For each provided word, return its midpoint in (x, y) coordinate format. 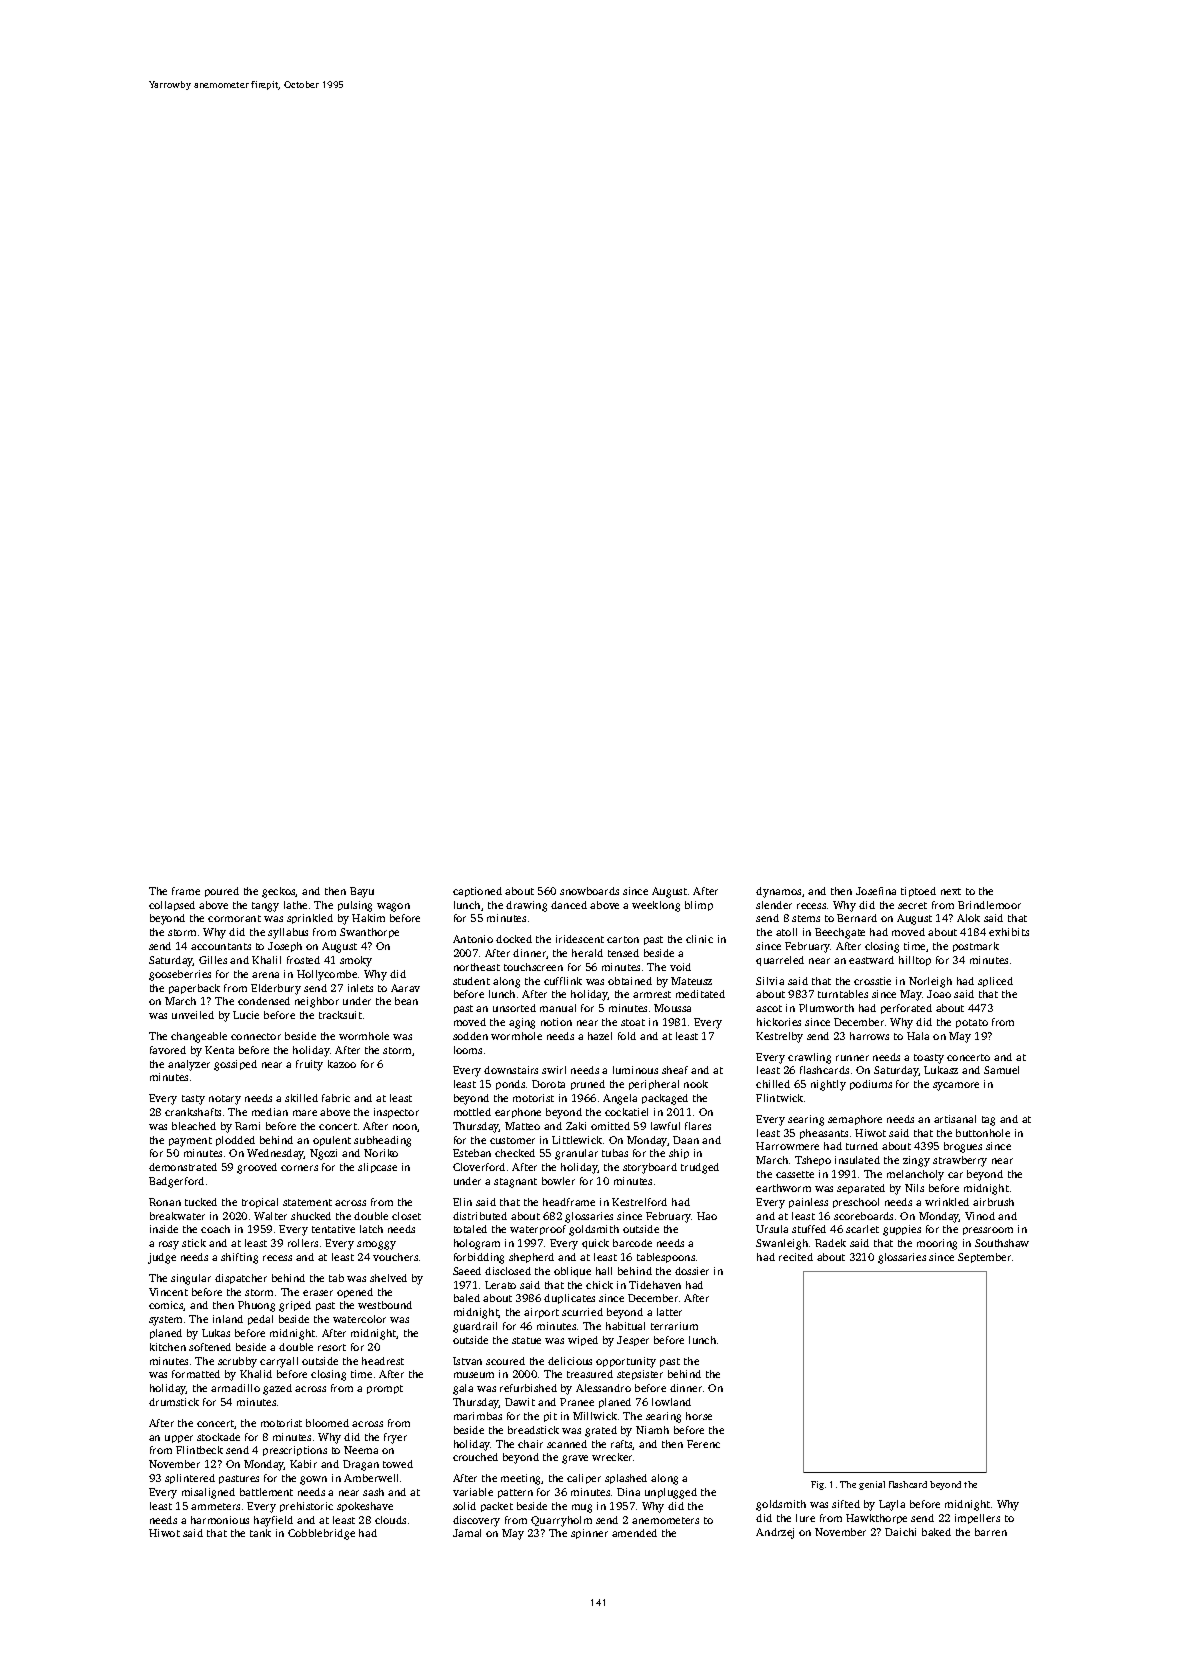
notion (556, 1022)
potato (972, 1023)
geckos (279, 892)
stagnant (515, 1183)
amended (634, 1533)
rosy (169, 1245)
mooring (937, 1244)
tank (260, 1533)
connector (256, 1036)
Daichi (900, 1532)
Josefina (876, 891)
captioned (477, 892)
